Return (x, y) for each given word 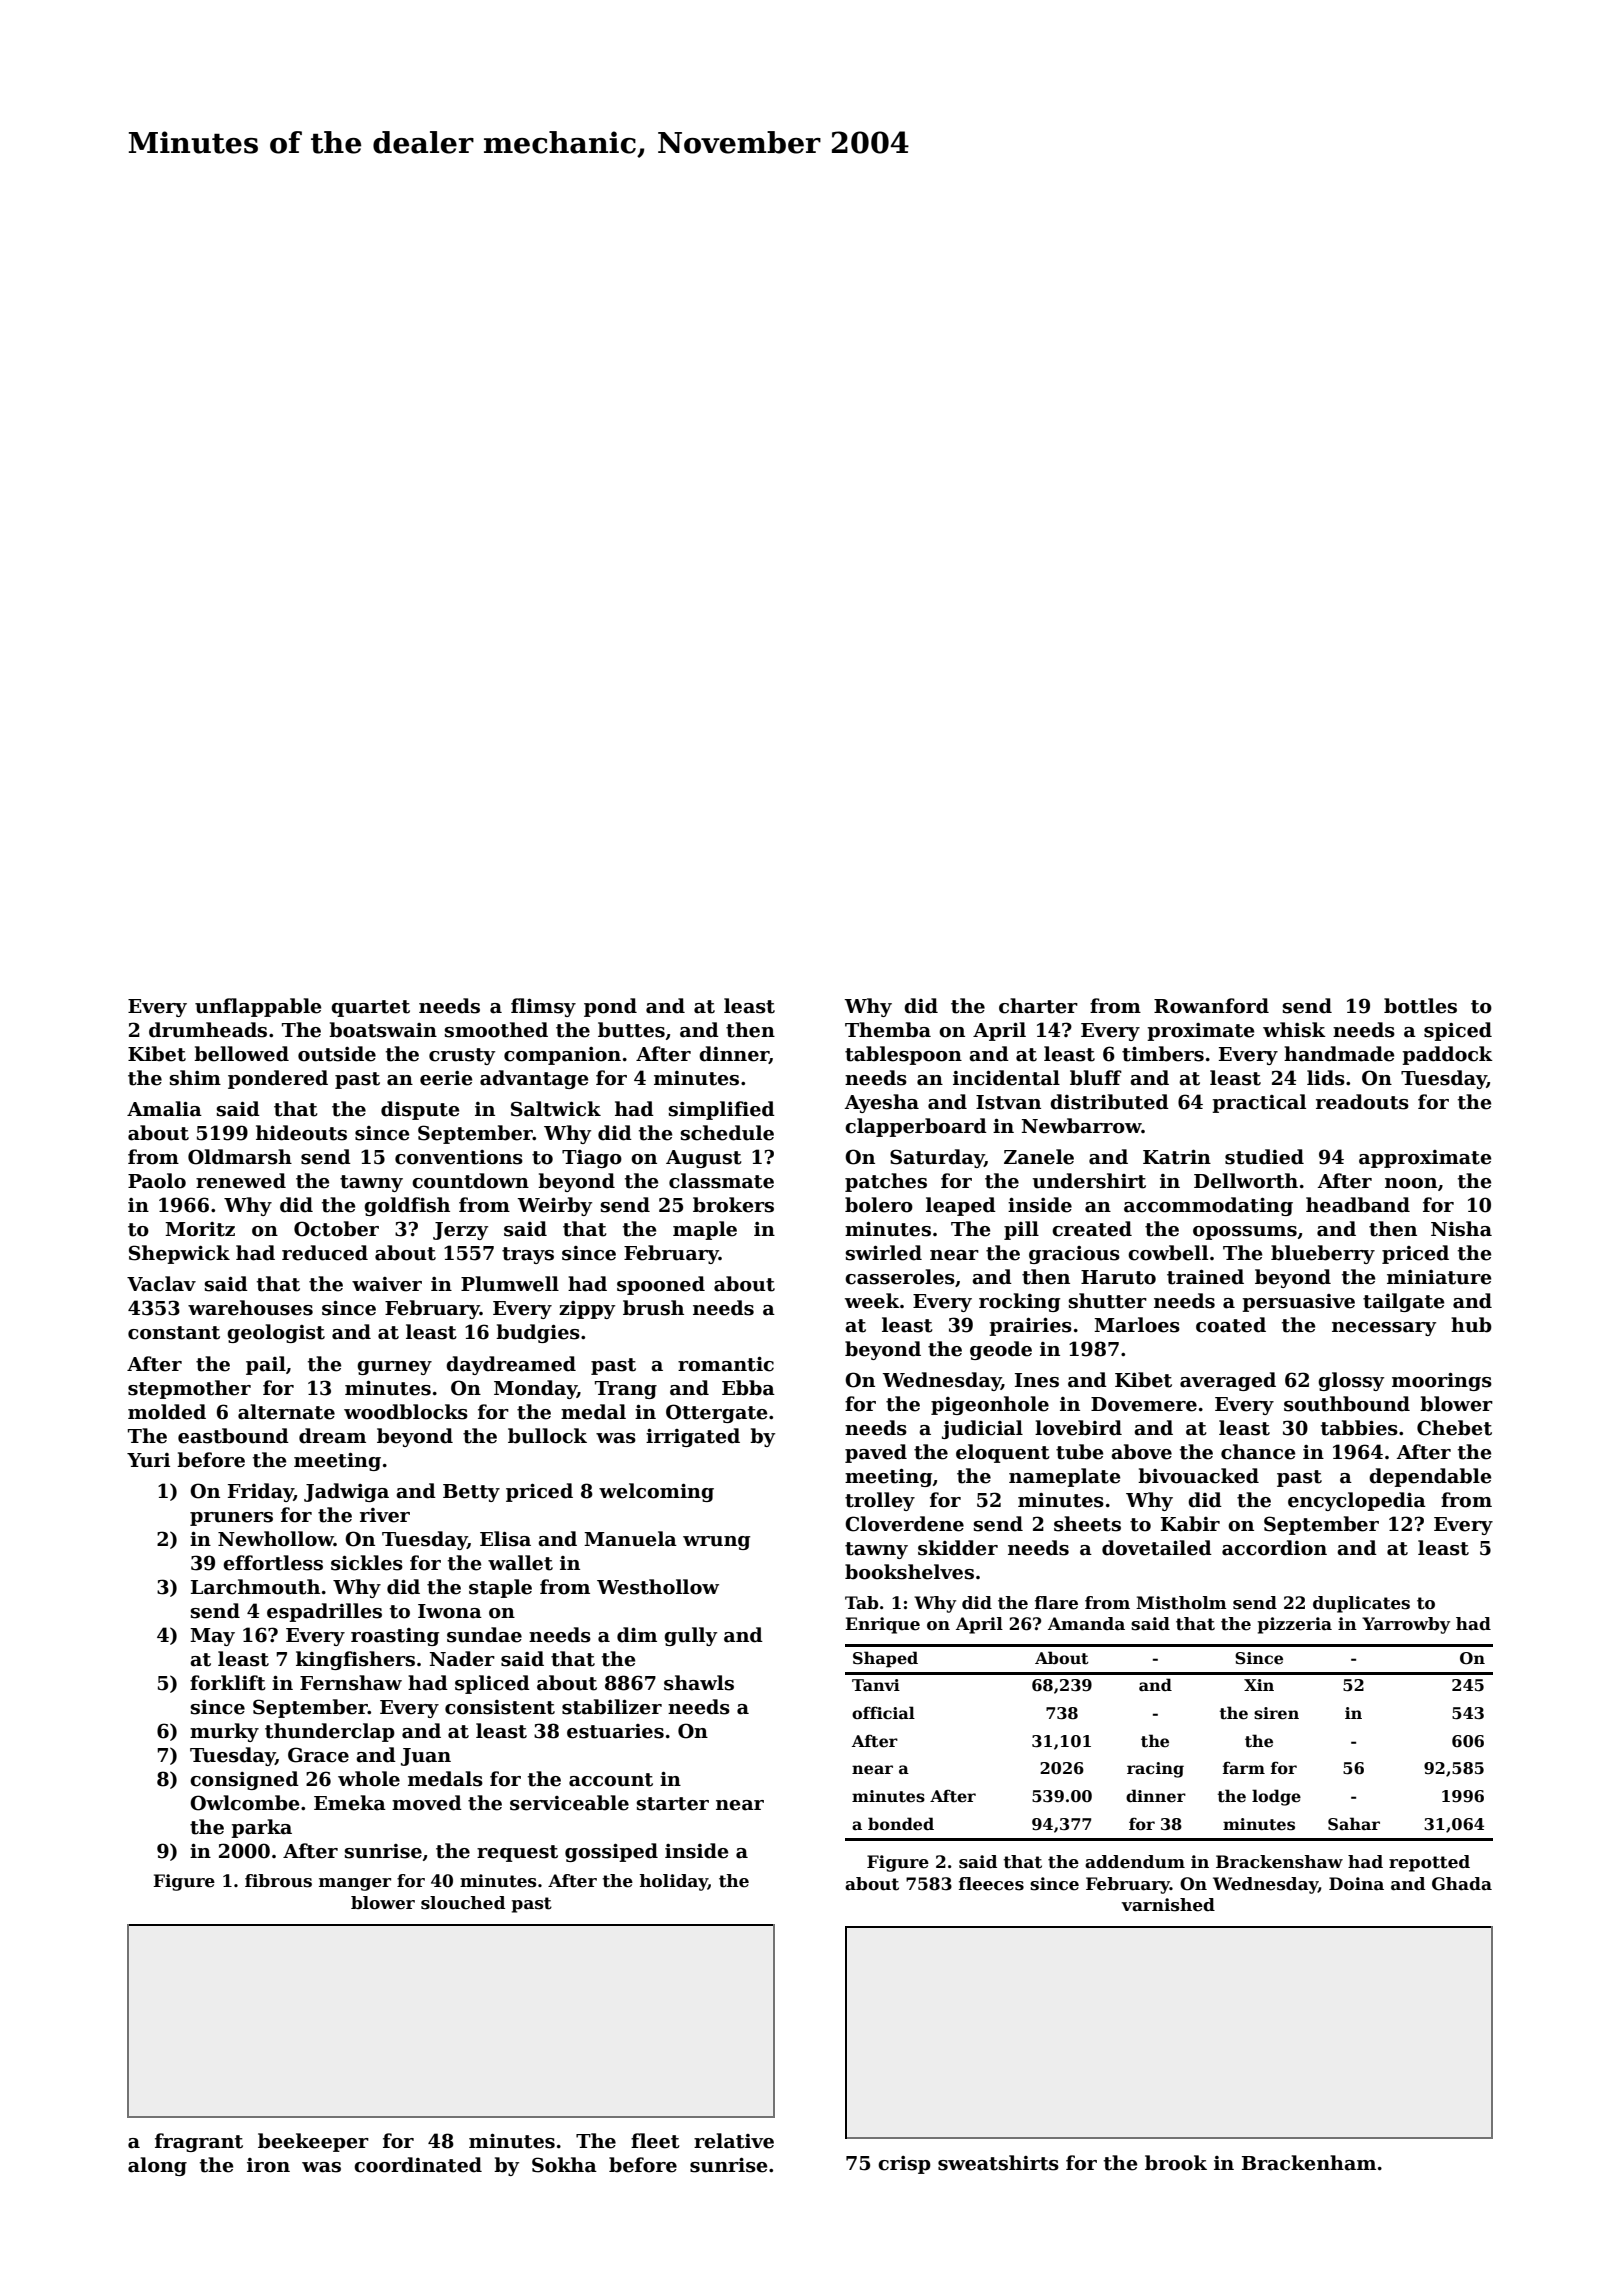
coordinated (418, 2165)
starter (673, 1804)
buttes (631, 1030)
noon (1411, 1183)
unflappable (258, 1007)
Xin (1259, 1685)
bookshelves (909, 1572)
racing (1155, 1770)
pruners (231, 1519)
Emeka (350, 1803)
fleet (655, 2141)
